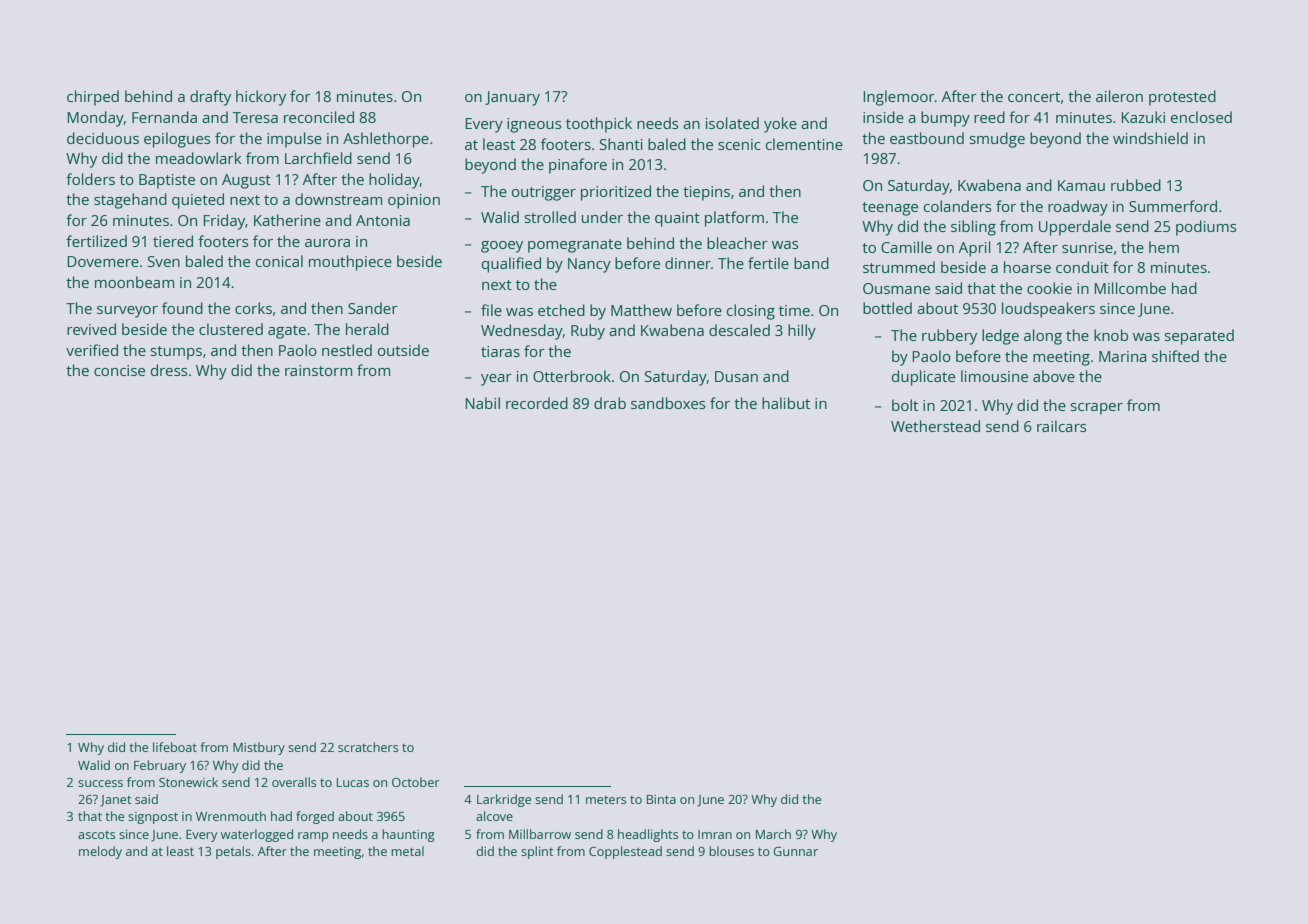 The image size is (1308, 924). What do you see at coordinates (661, 799) in the document?
I see `Binta` at bounding box center [661, 799].
